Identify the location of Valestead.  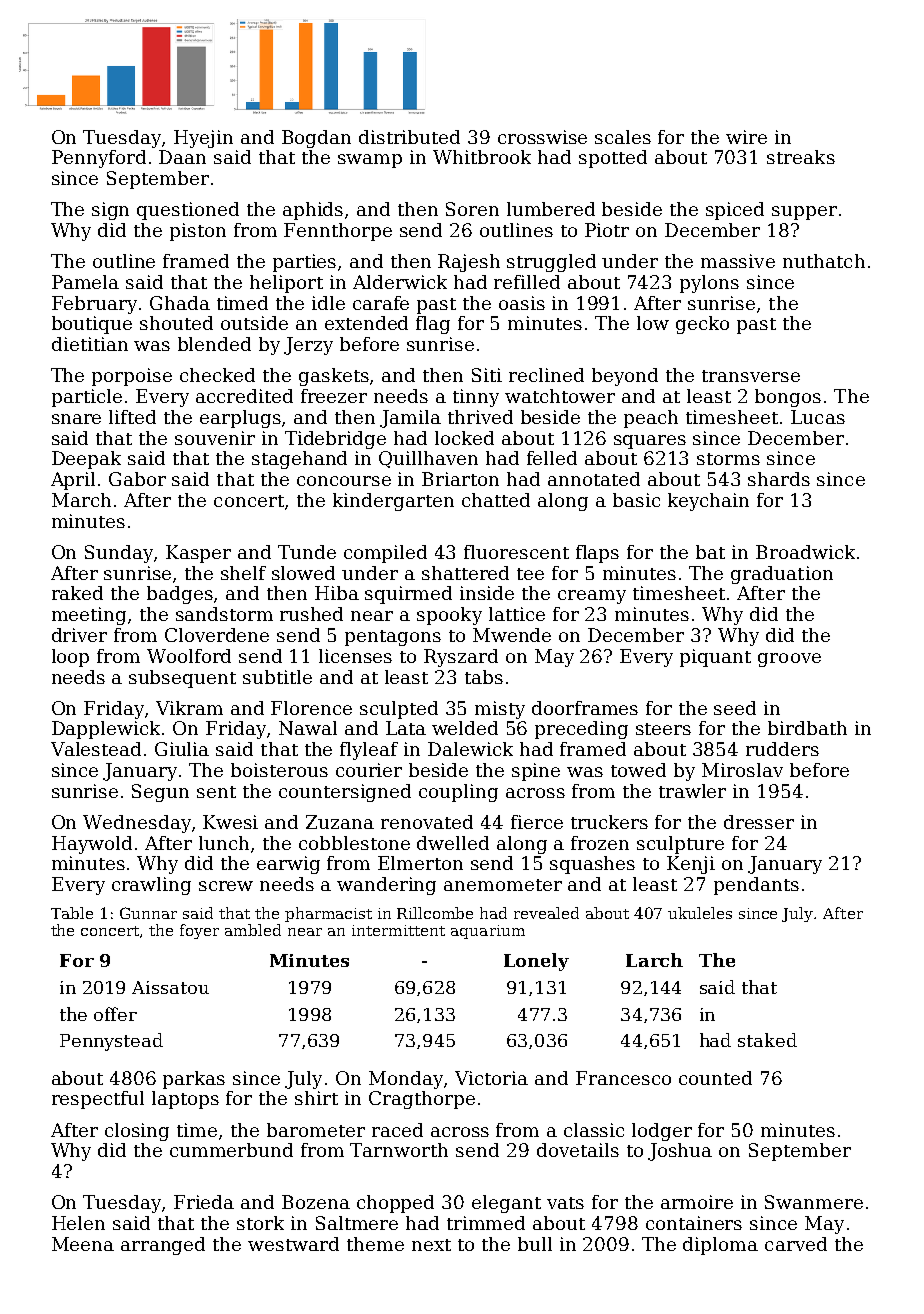
(96, 749).
